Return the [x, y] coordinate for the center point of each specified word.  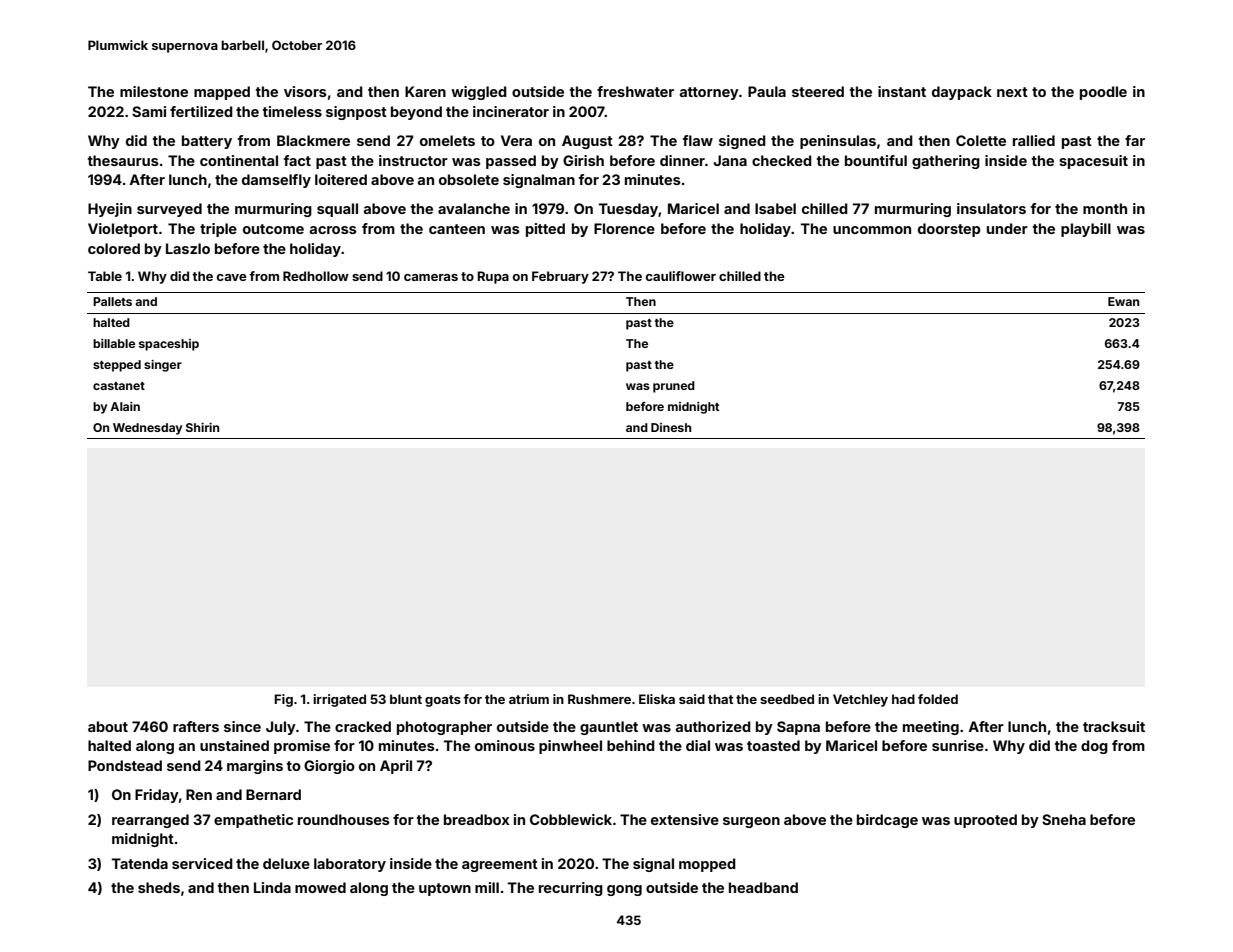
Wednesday [147, 429]
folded [938, 699]
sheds [159, 887]
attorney [709, 93]
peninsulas [838, 142]
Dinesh [671, 427]
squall [337, 210]
